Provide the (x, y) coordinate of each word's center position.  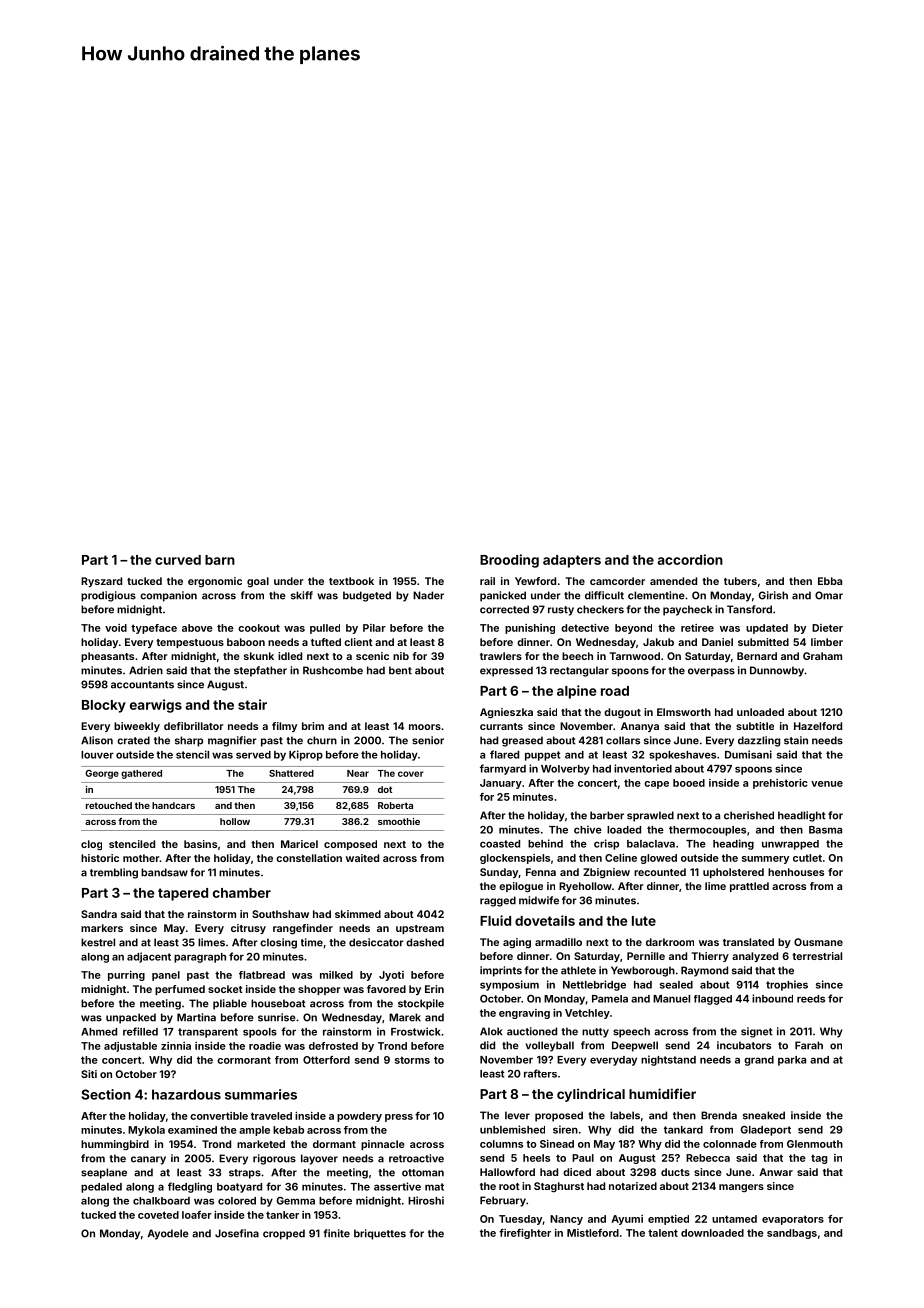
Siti (89, 1074)
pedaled (101, 1188)
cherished (749, 815)
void (116, 628)
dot (385, 789)
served (253, 755)
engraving (524, 1014)
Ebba (830, 581)
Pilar (374, 628)
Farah (809, 1045)
